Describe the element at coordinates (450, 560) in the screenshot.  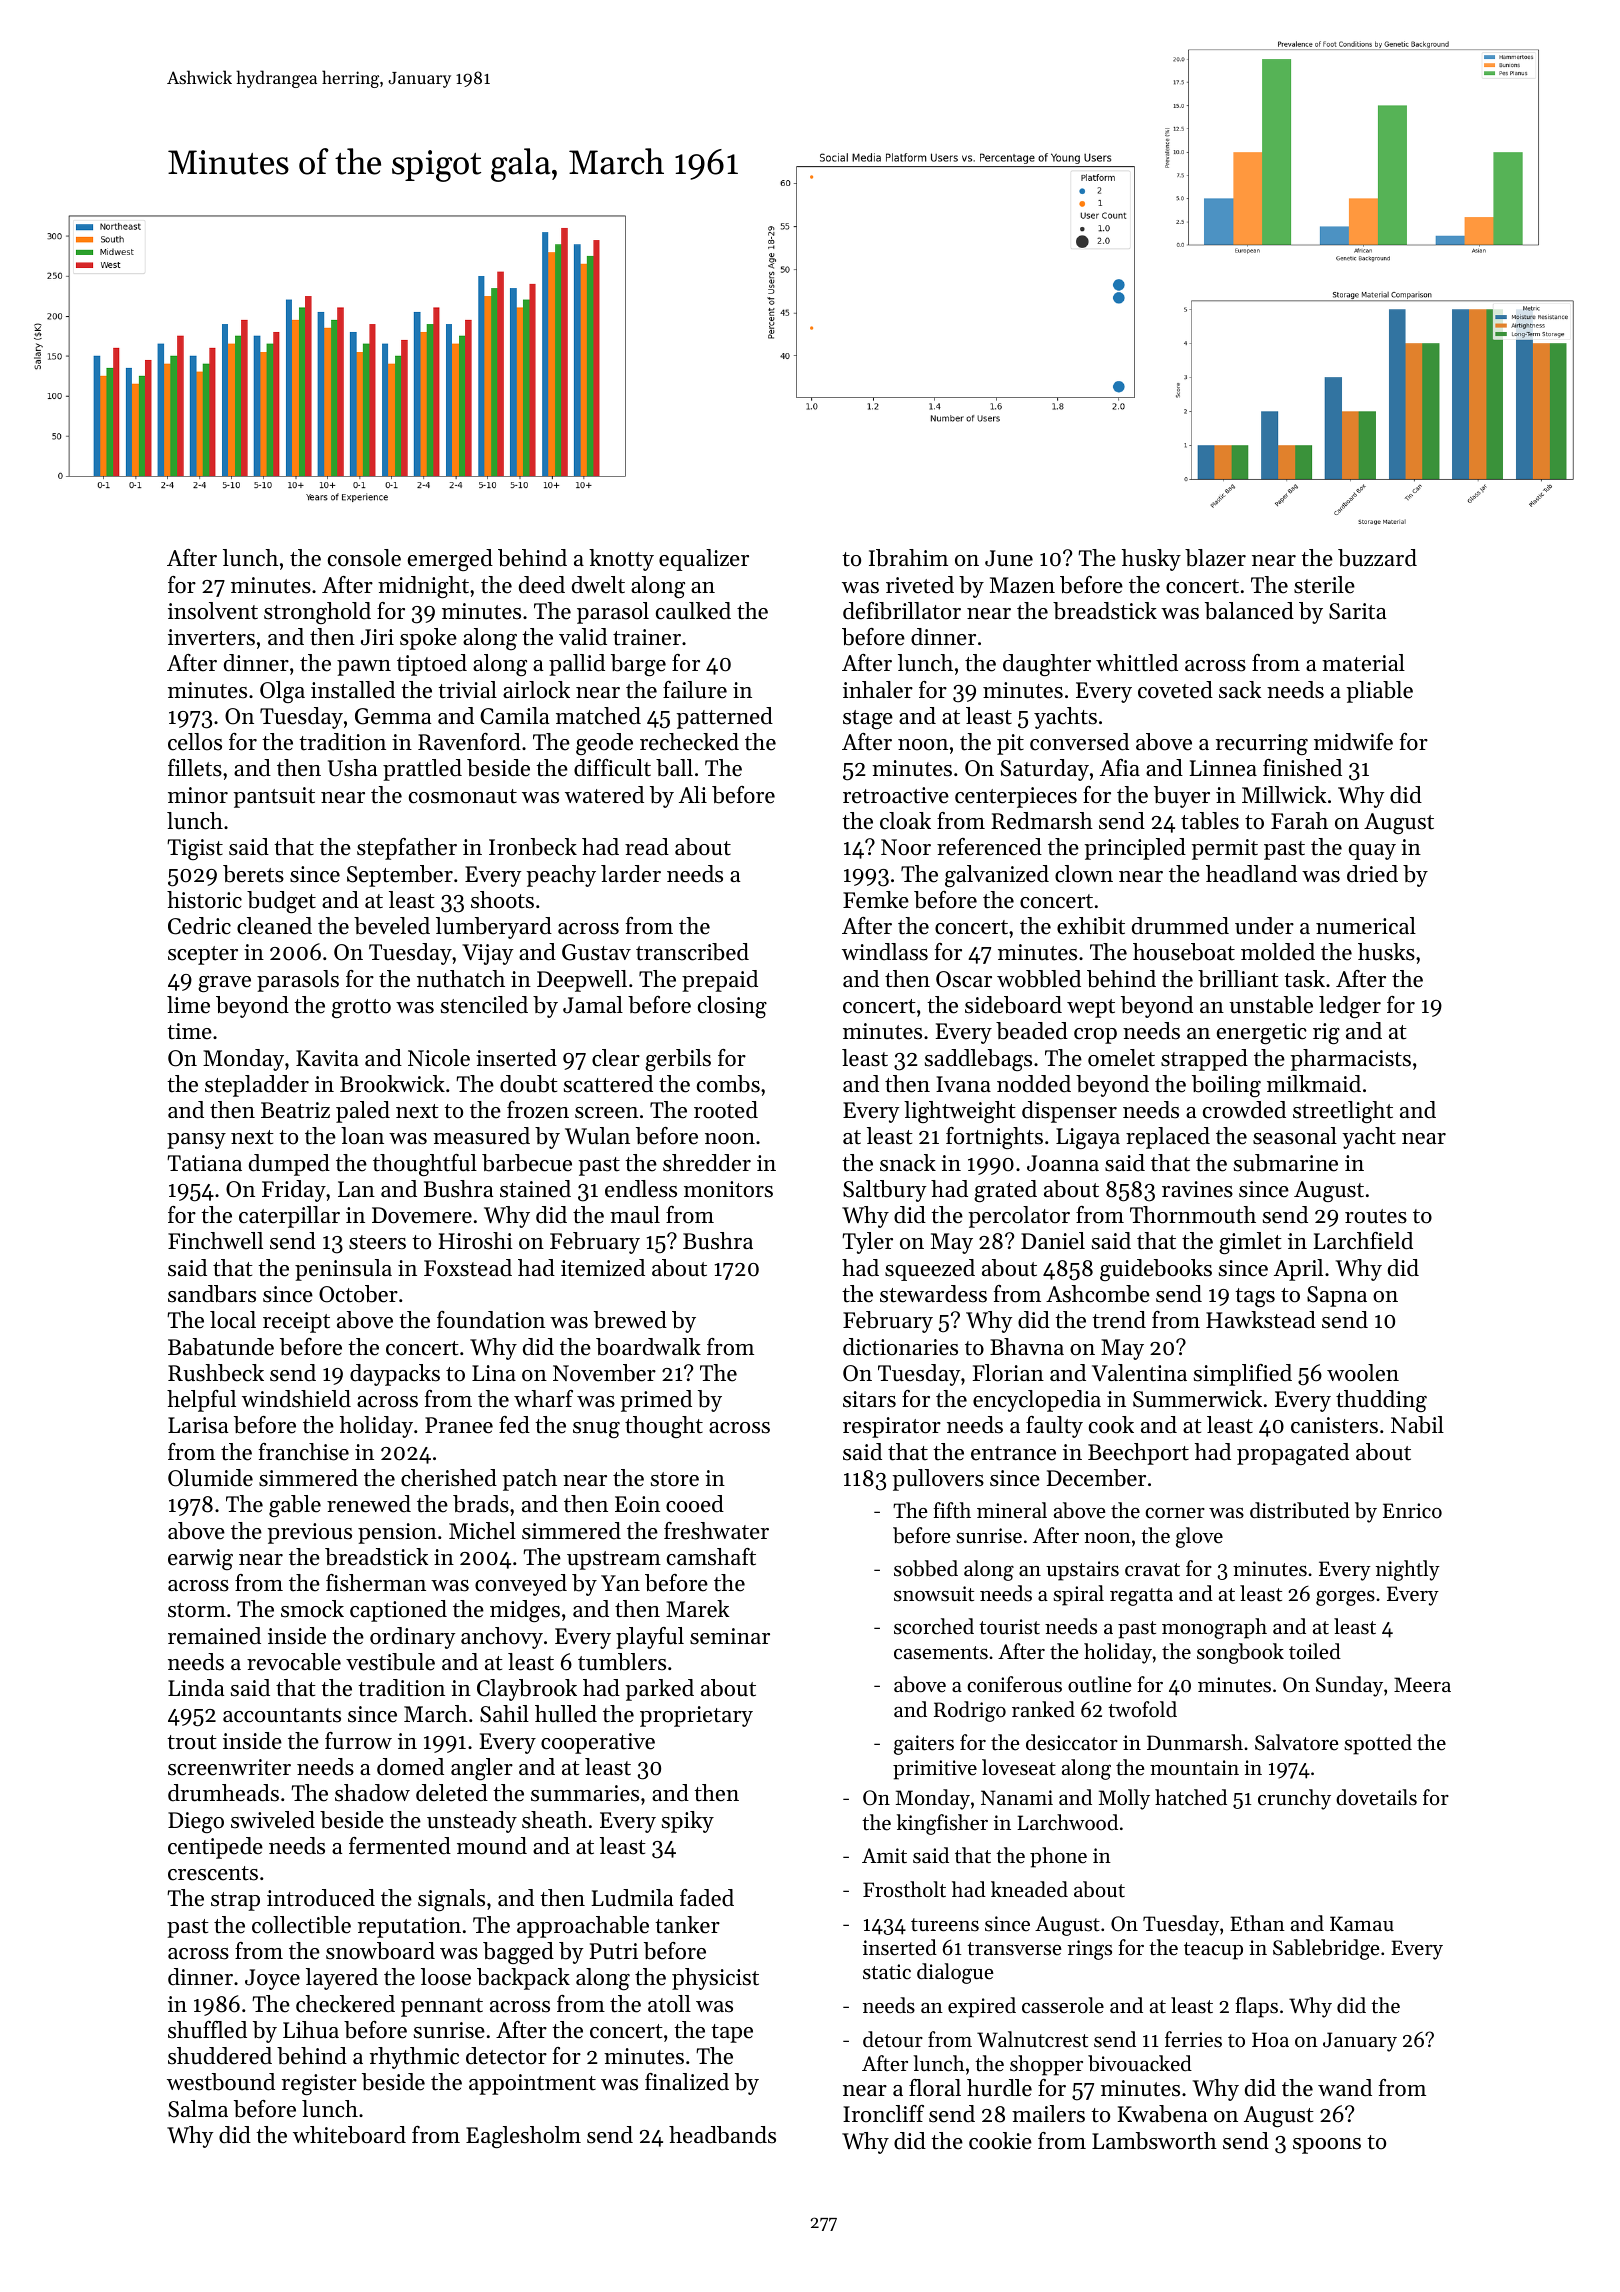
I see `emerged` at that location.
